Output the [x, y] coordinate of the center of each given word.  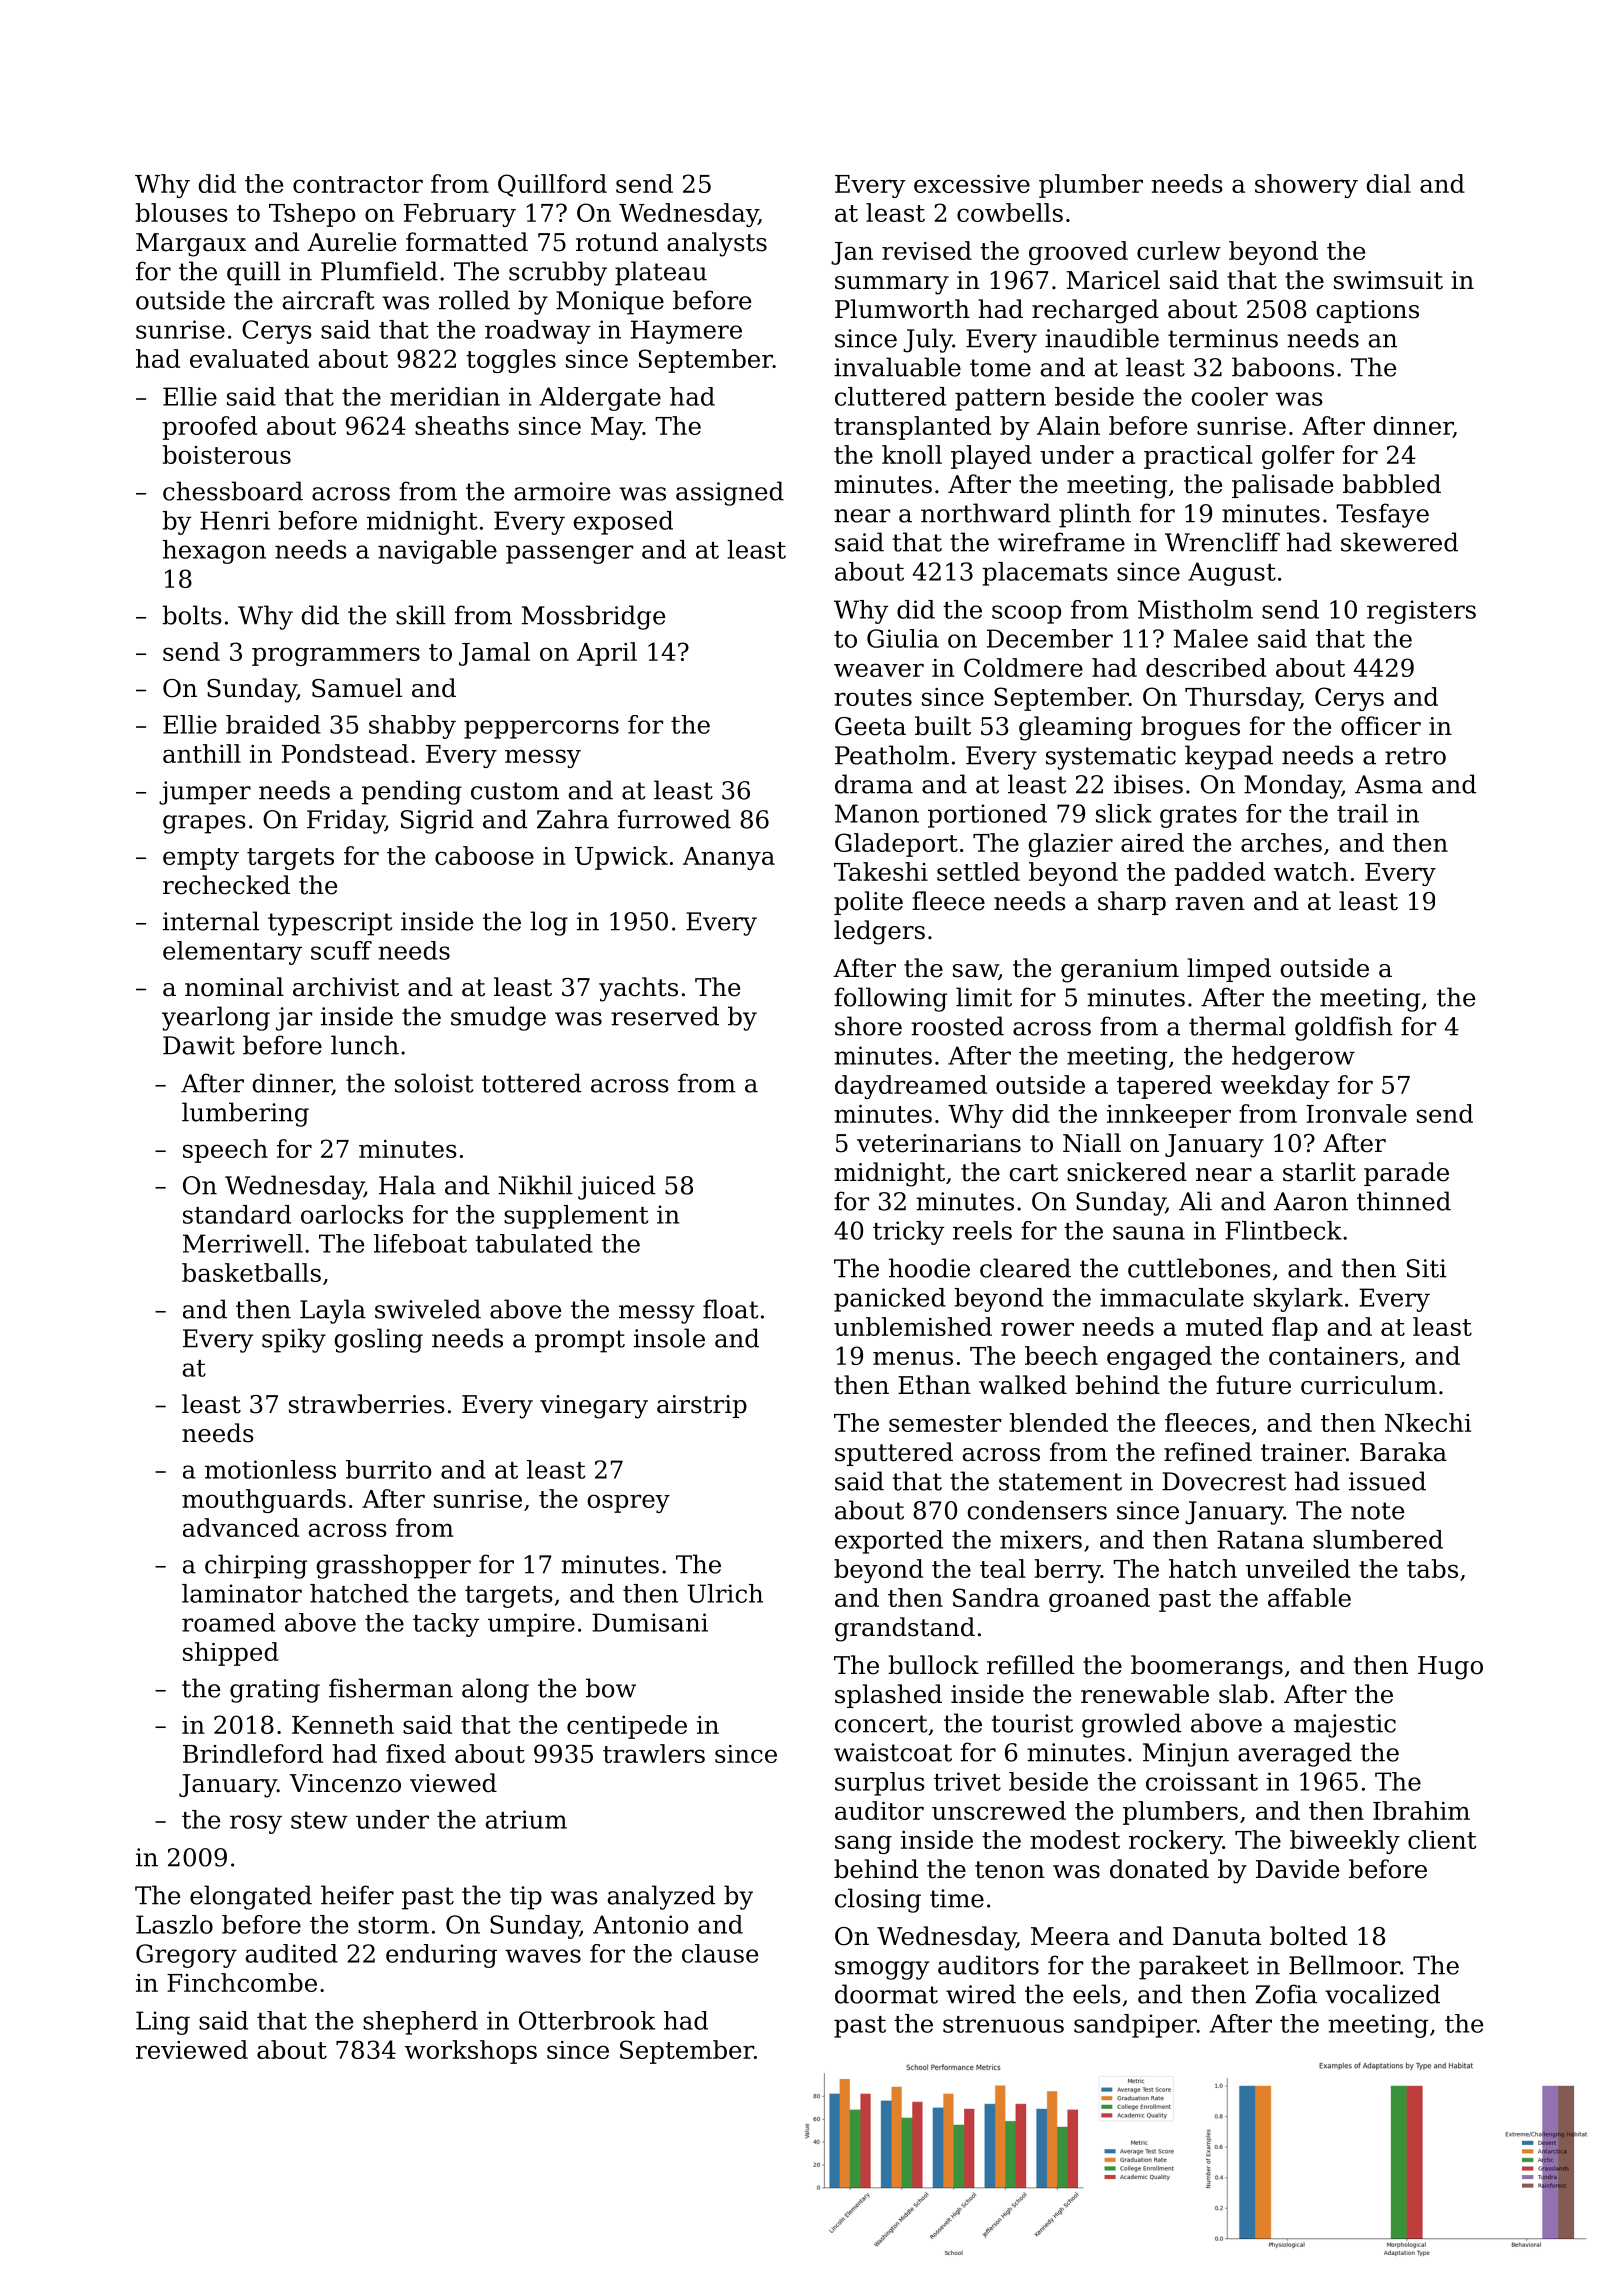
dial [1388, 183]
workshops [471, 2052]
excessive [972, 184]
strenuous [1003, 2024]
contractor [358, 184]
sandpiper [1135, 2026]
